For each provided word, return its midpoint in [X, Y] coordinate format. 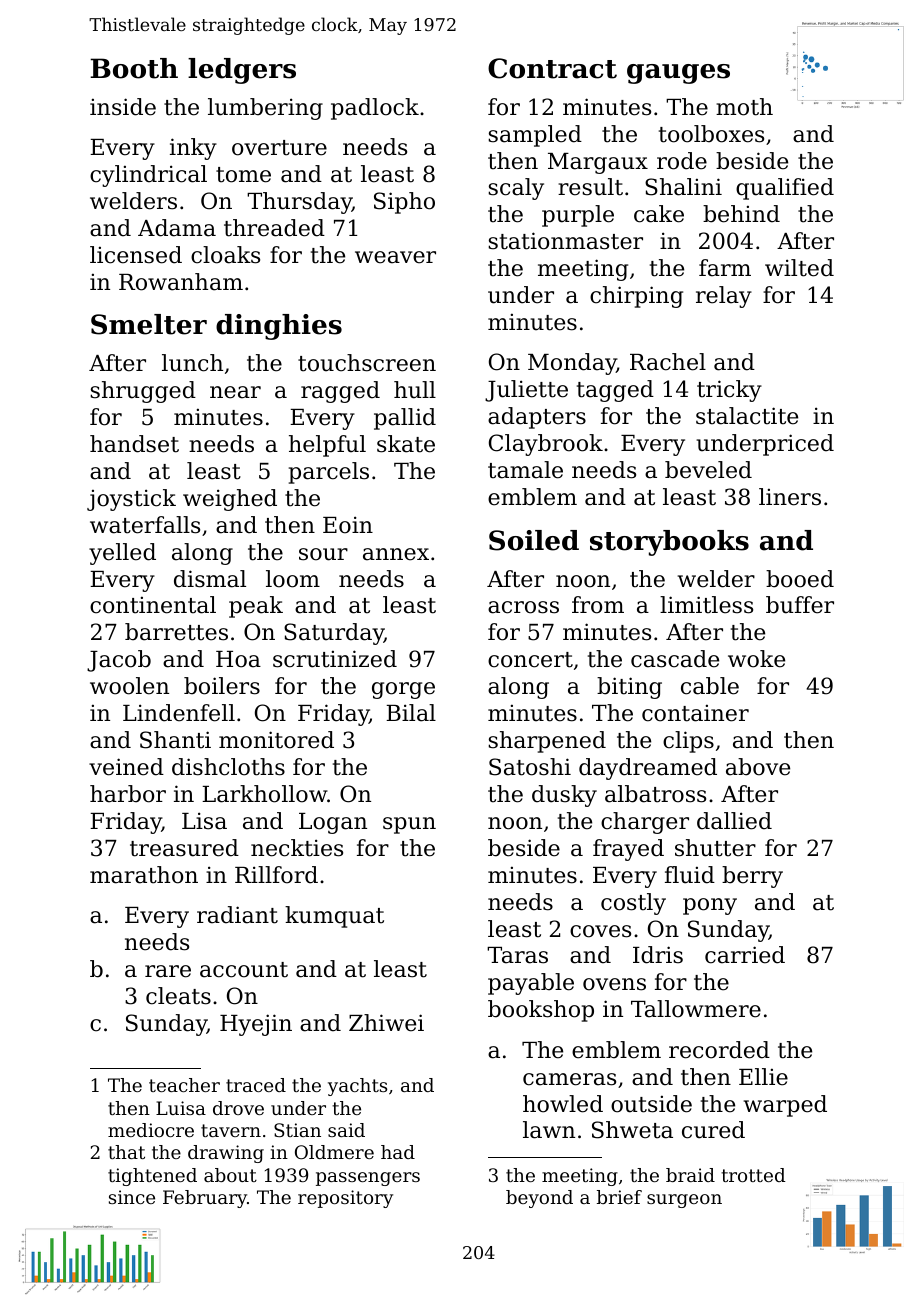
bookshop [541, 1011]
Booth [134, 68]
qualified [785, 189]
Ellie [763, 1077]
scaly [516, 189]
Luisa [181, 1108]
